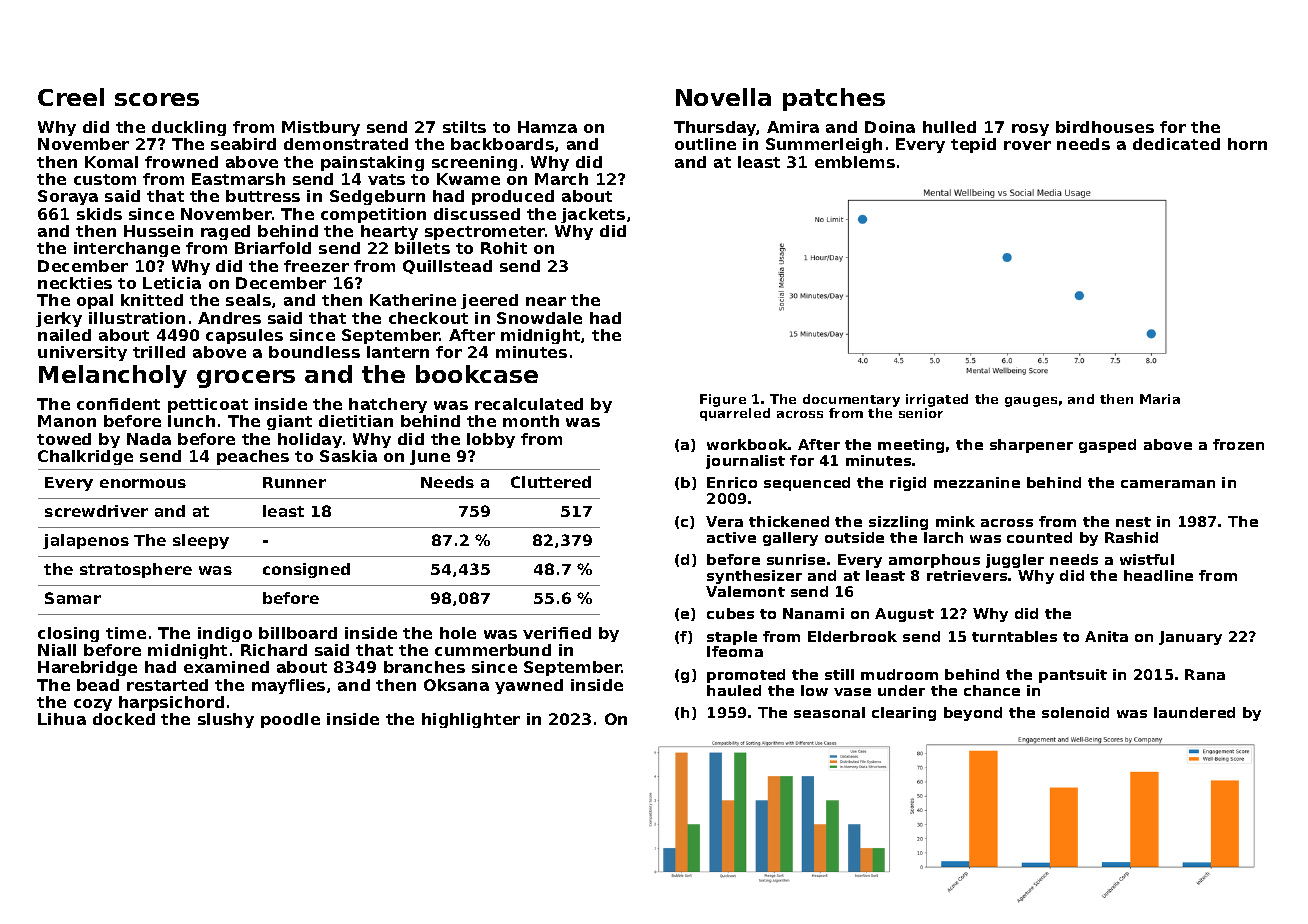 Image resolution: width=1308 pixels, height=924 pixels. Describe the element at coordinates (59, 319) in the page. I see `jerky` at that location.
